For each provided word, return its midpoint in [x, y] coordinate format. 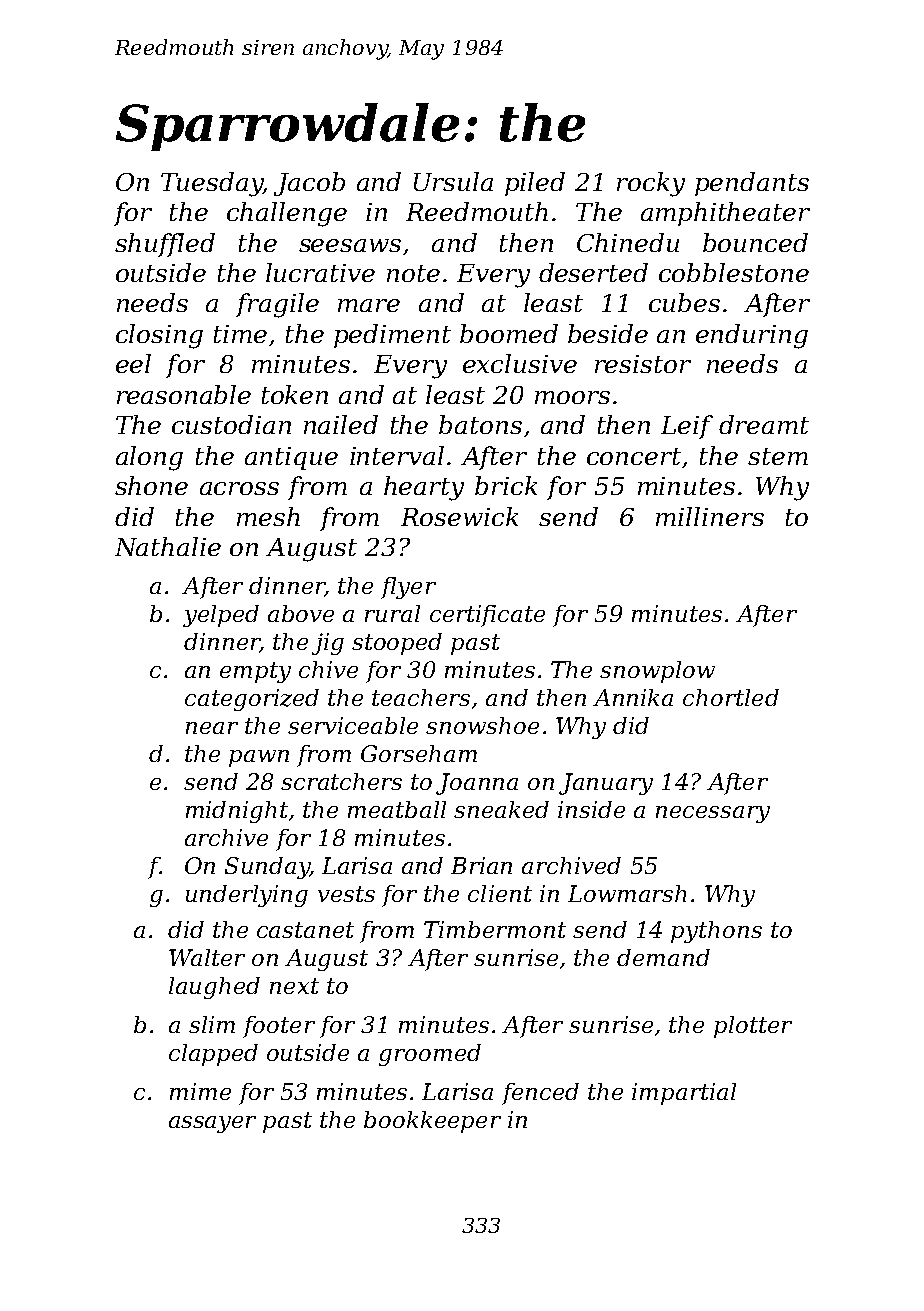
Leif [687, 427]
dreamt [764, 424]
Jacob [309, 184]
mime [200, 1091]
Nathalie [168, 546]
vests [346, 894]
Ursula [453, 181]
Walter [207, 957]
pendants [752, 184]
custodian [231, 424]
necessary [713, 814]
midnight [237, 812]
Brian [481, 865]
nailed [341, 424]
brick [506, 485]
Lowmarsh [627, 893]
